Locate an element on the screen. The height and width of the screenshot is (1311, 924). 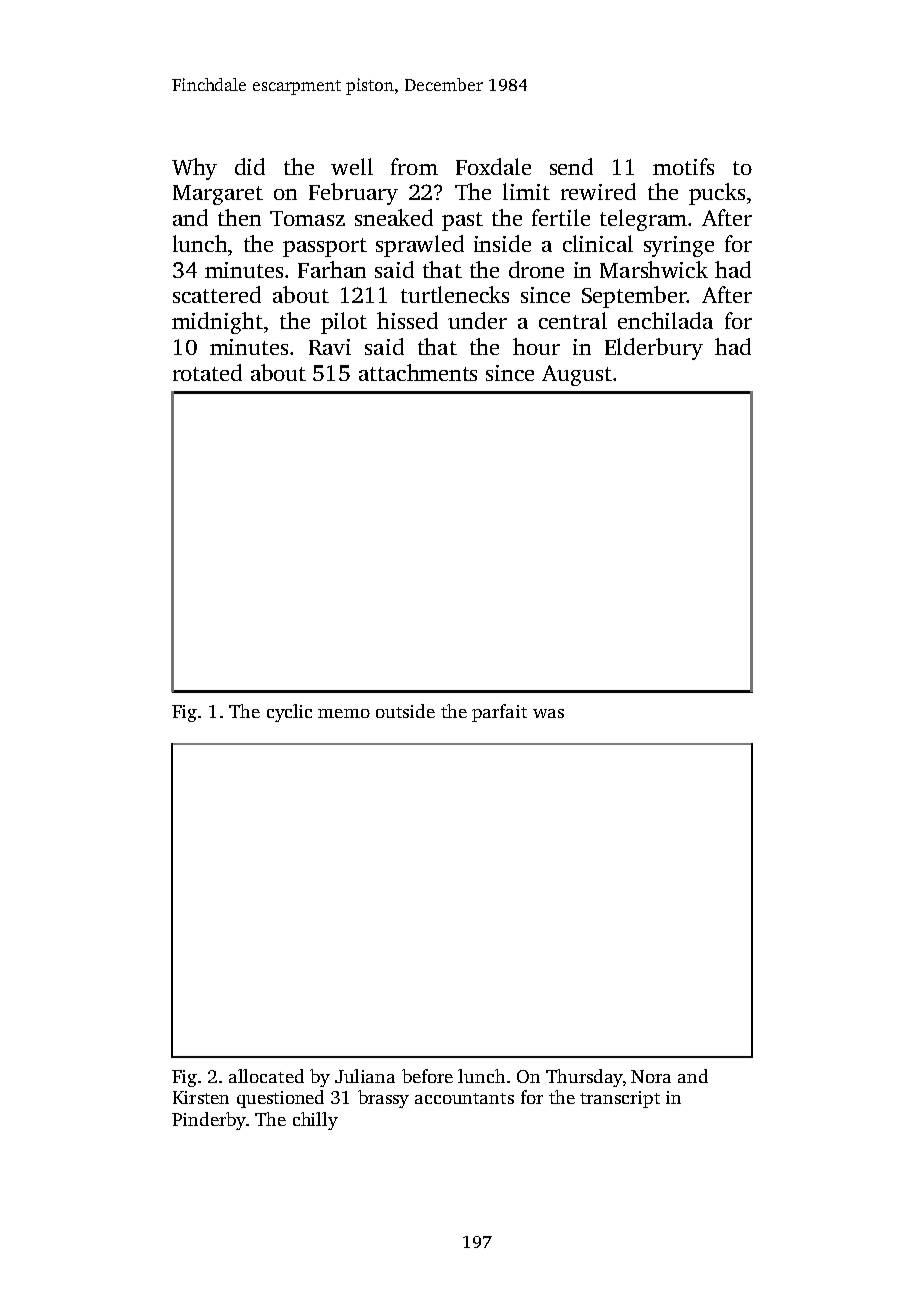
cyclic is located at coordinates (289, 713).
